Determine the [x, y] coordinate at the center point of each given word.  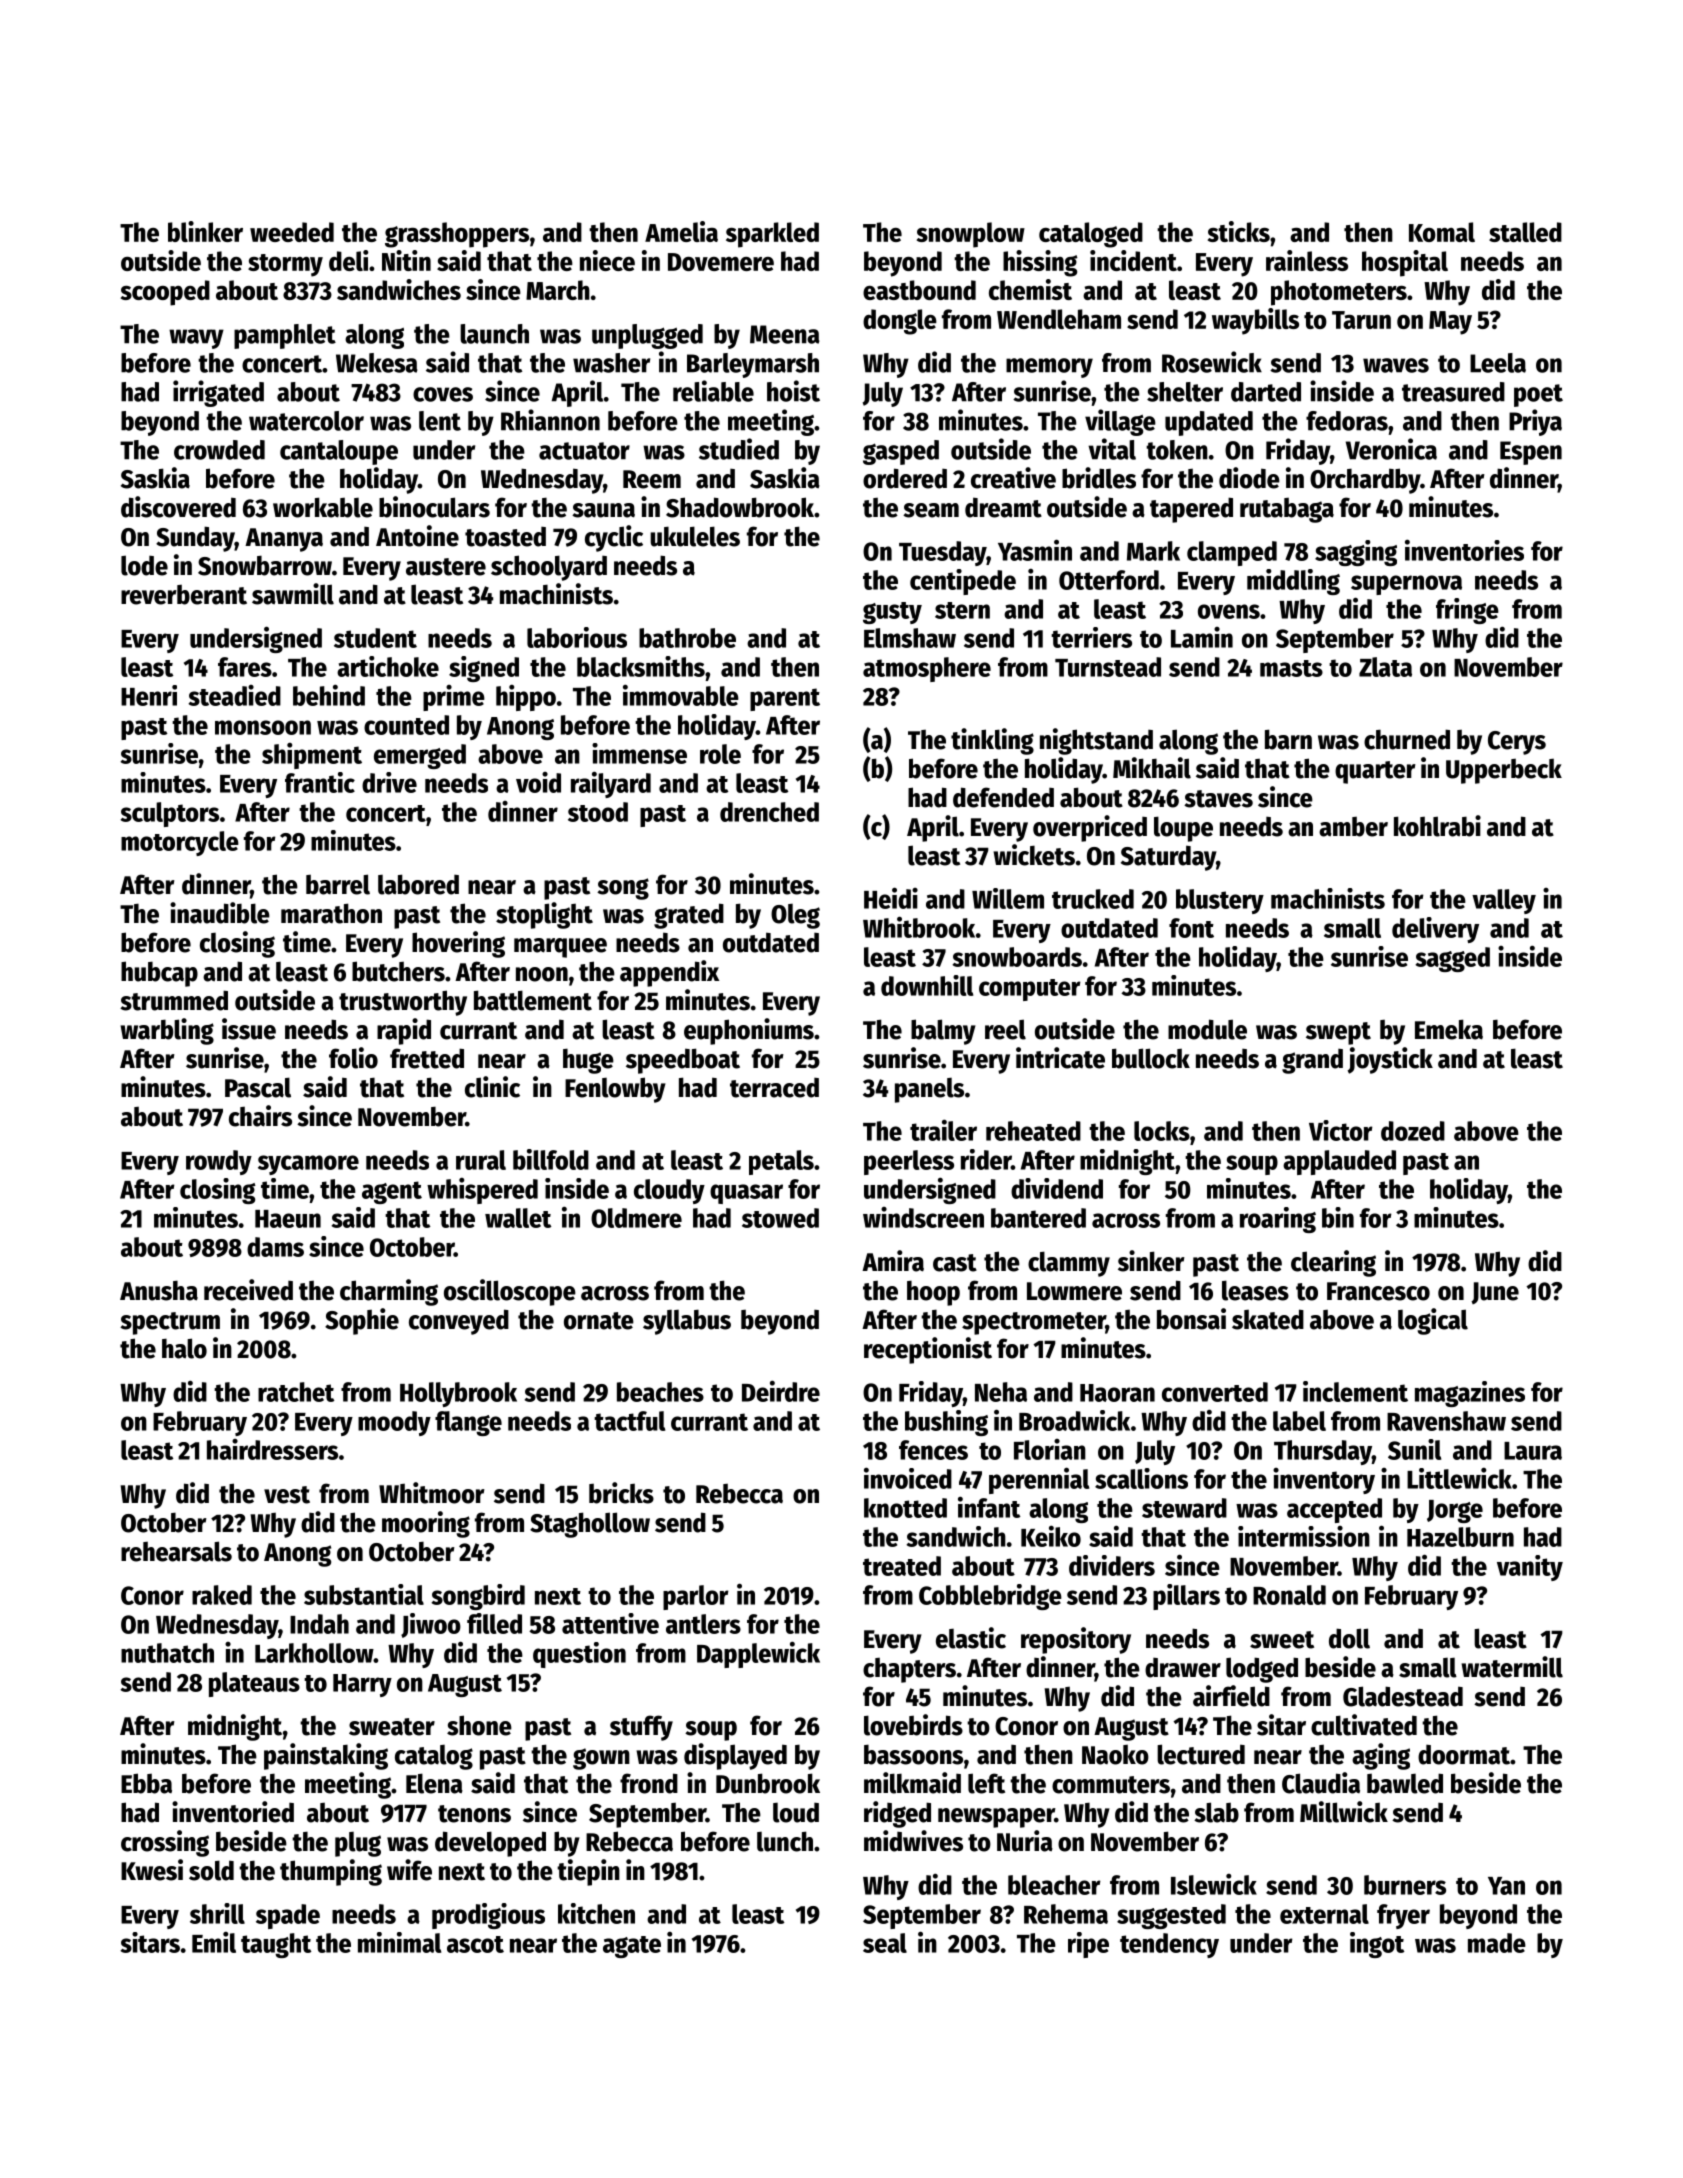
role [720, 754]
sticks [1239, 231]
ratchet [296, 1392]
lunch [785, 1841]
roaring [1278, 1220]
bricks [621, 1493]
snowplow [971, 235]
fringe [1467, 611]
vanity [1530, 1568]
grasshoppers [457, 235]
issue [249, 1029]
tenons [474, 1814]
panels [929, 1090]
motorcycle [180, 843]
